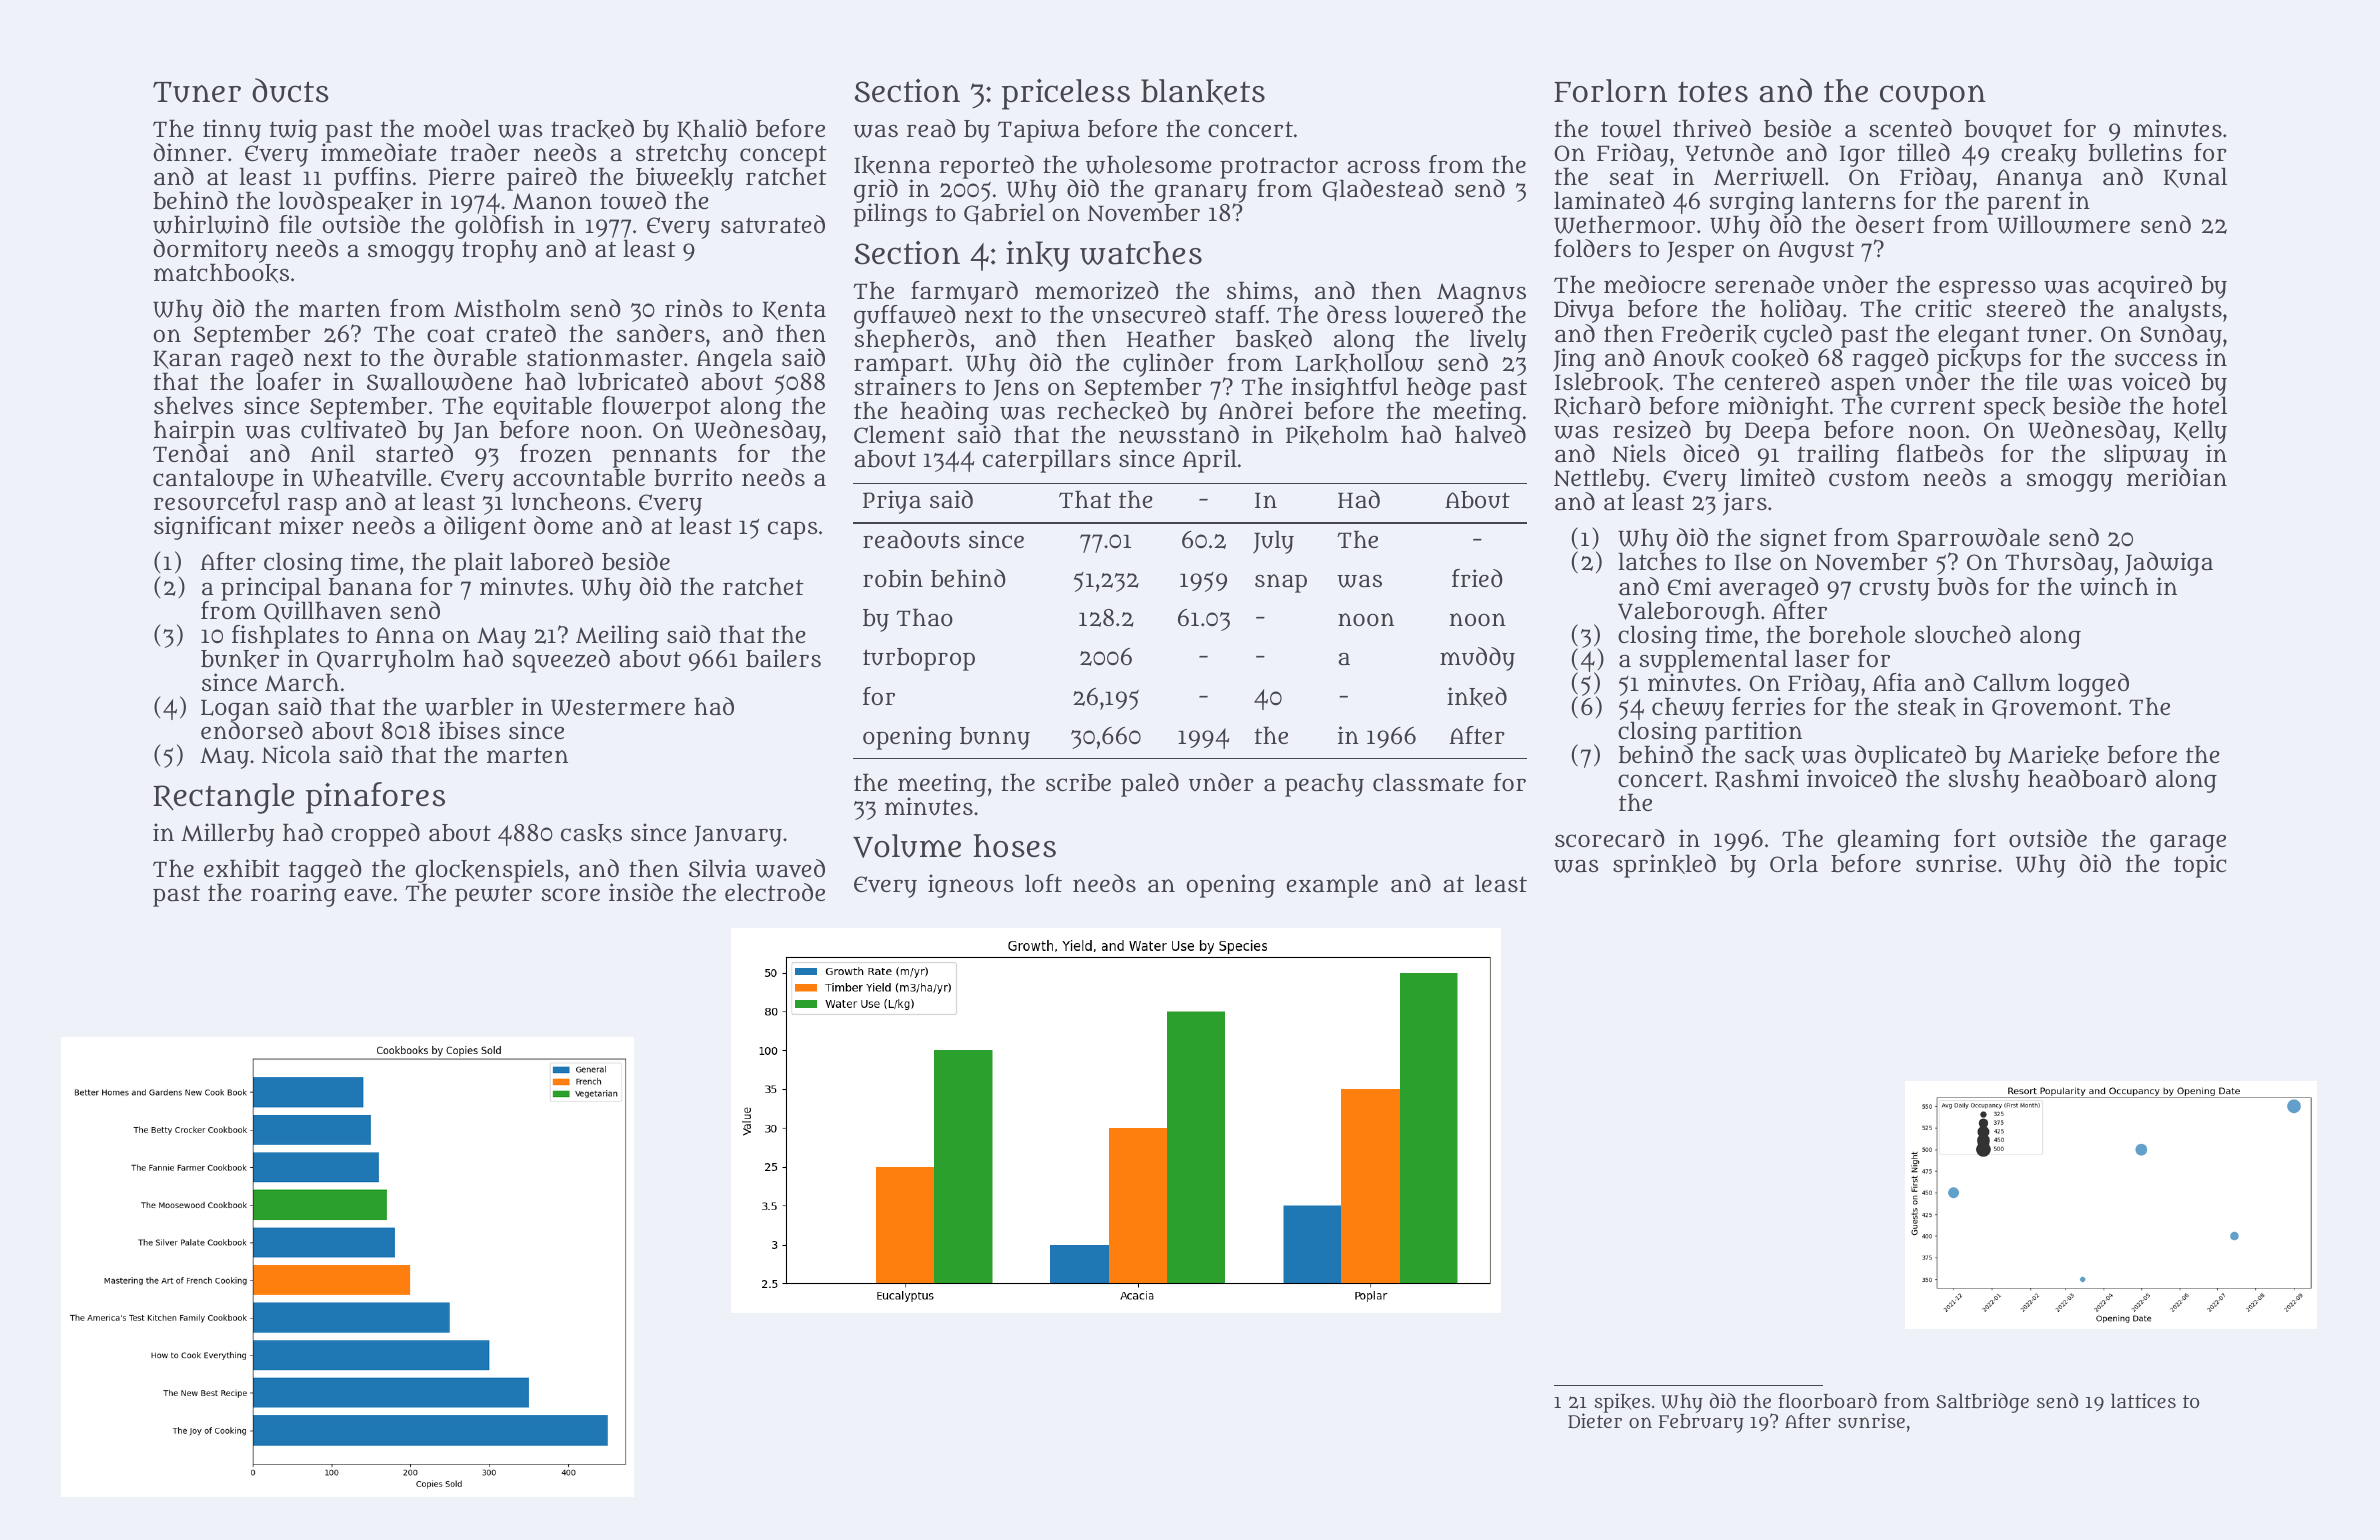 The width and height of the screenshot is (2380, 1540). I want to click on electrode, so click(775, 892).
